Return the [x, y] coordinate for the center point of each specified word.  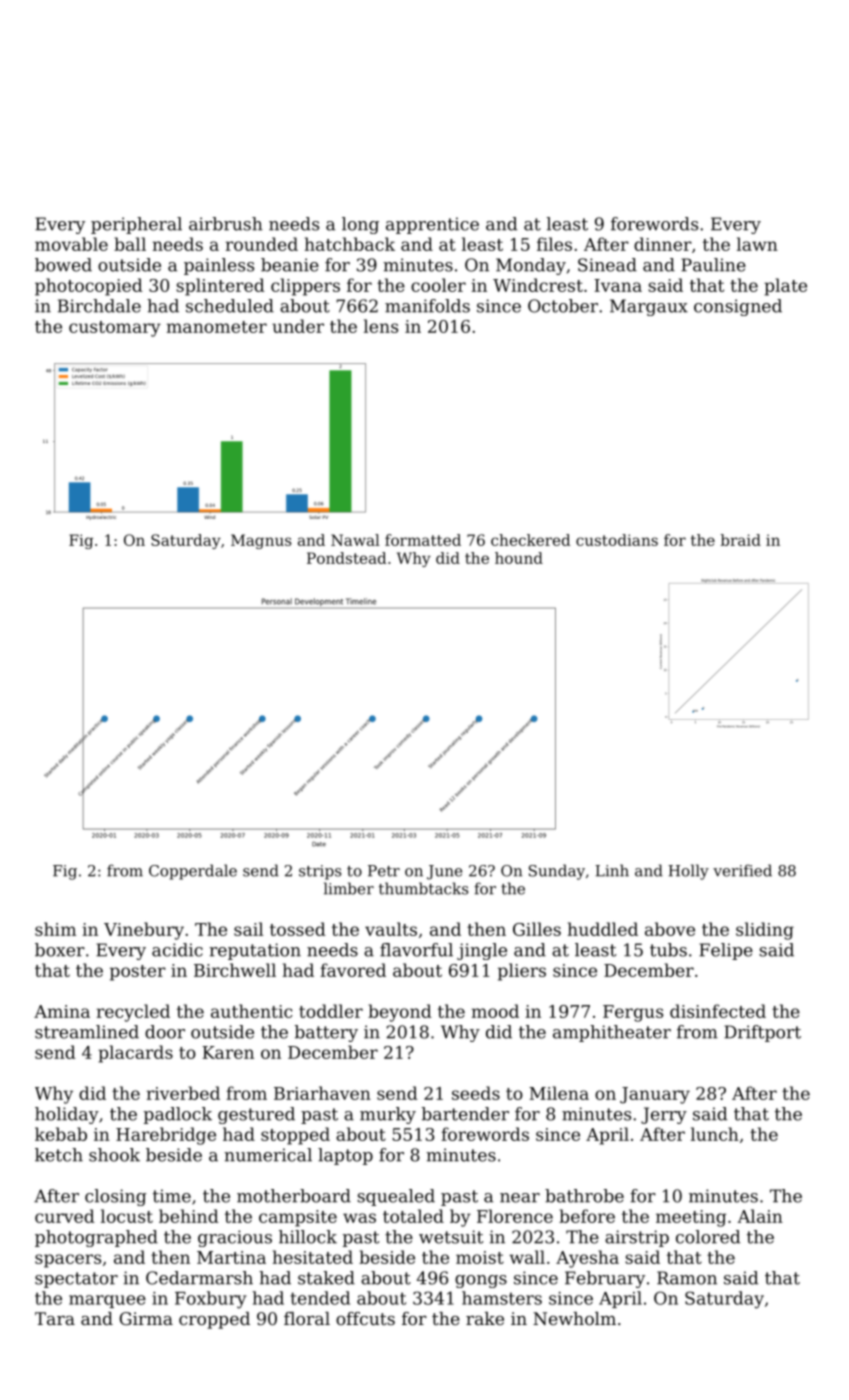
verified [742, 870]
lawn [757, 244]
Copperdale [193, 872]
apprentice [432, 225]
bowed [63, 265]
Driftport [762, 1033]
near [520, 1198]
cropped [214, 1320]
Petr [384, 871]
